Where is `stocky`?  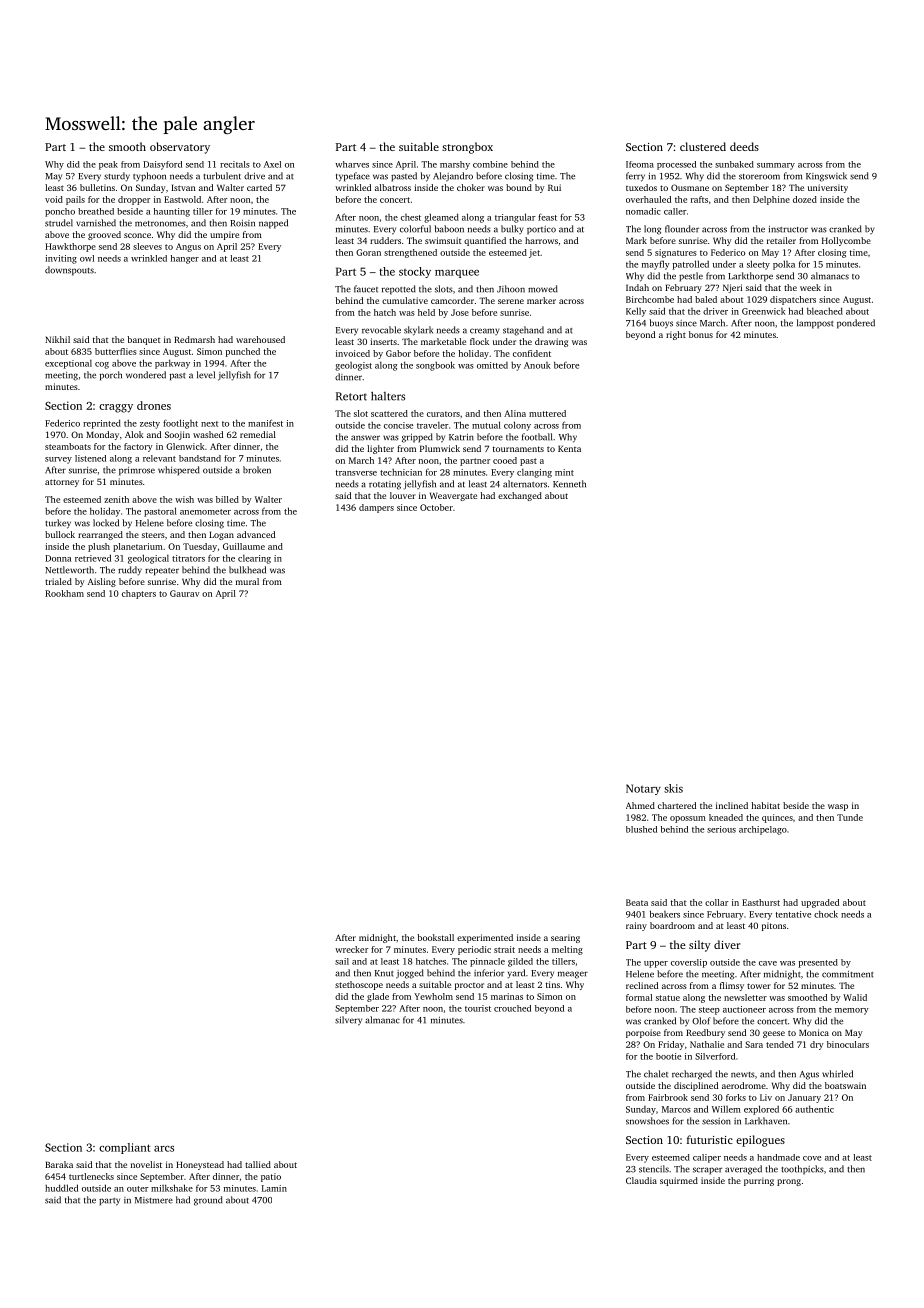 stocky is located at coordinates (415, 272).
